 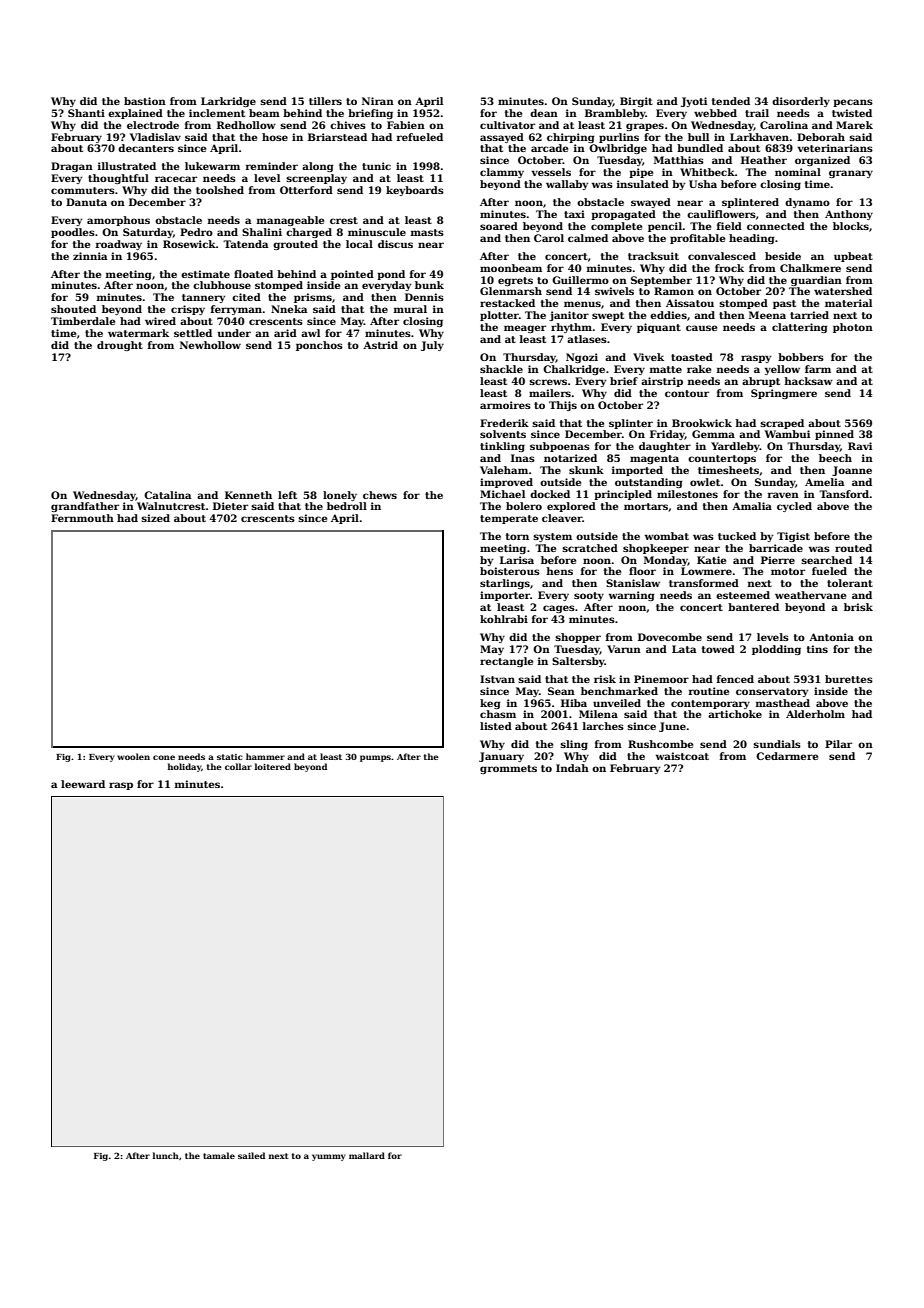 I want to click on pointed, so click(x=352, y=275).
